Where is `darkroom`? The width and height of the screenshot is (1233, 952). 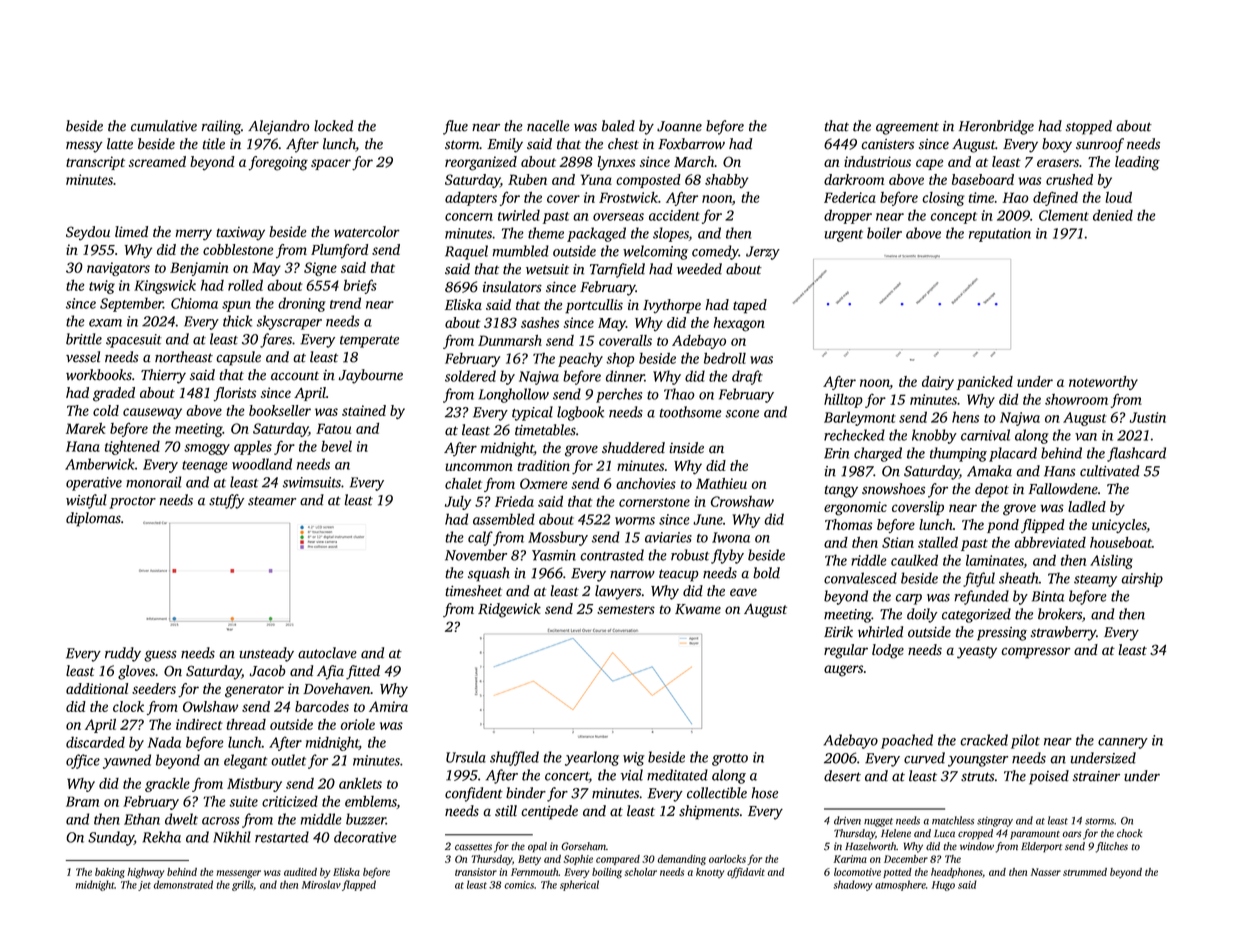 darkroom is located at coordinates (854, 179).
